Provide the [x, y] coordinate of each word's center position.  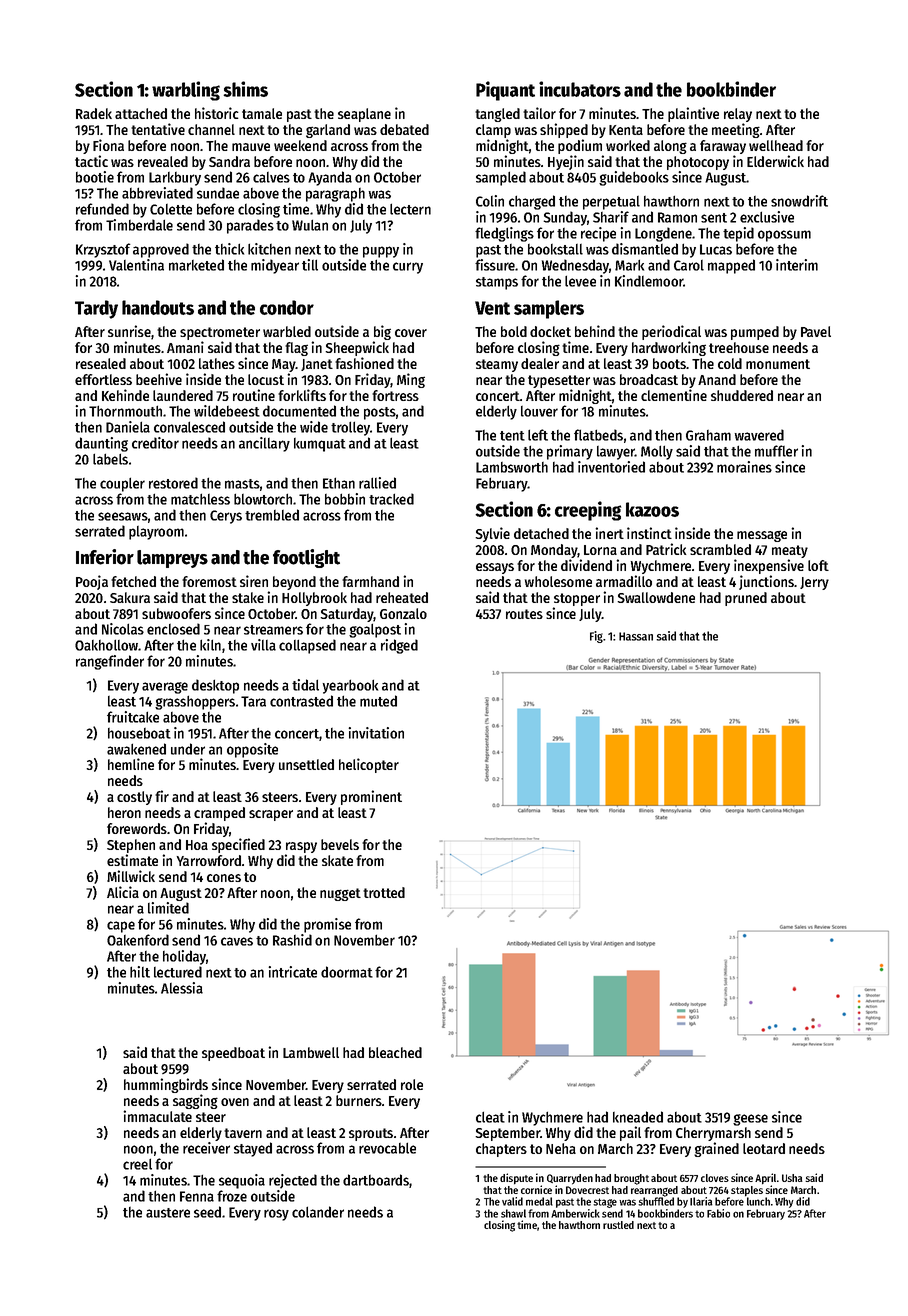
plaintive [693, 114]
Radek [94, 113]
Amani [185, 347]
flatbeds [598, 435]
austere [168, 1213]
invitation [376, 733]
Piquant [505, 91]
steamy [497, 365]
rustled [618, 1225]
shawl [513, 1213]
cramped [219, 814]
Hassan [636, 636]
